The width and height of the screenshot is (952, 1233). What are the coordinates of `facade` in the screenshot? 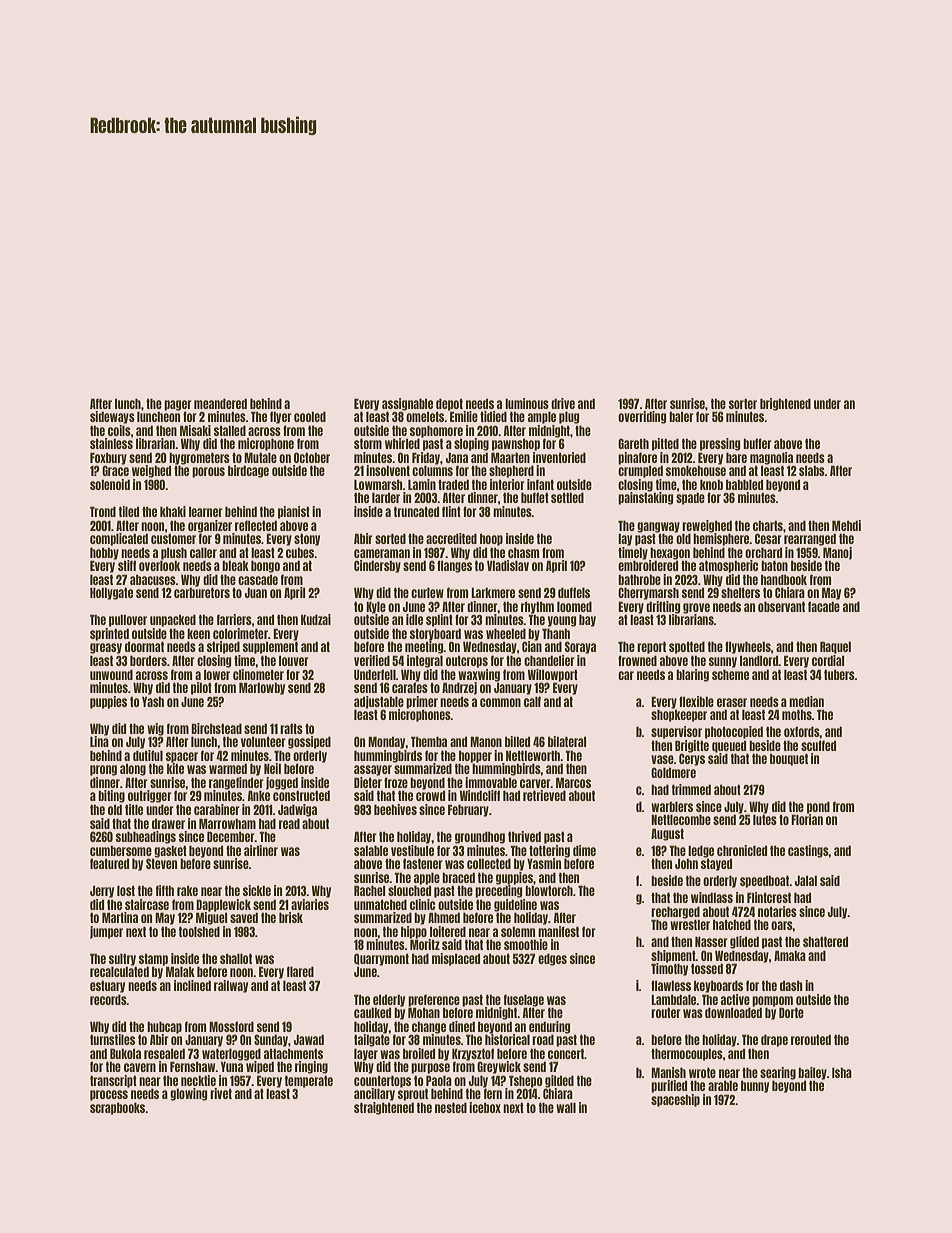 It's located at (824, 606).
